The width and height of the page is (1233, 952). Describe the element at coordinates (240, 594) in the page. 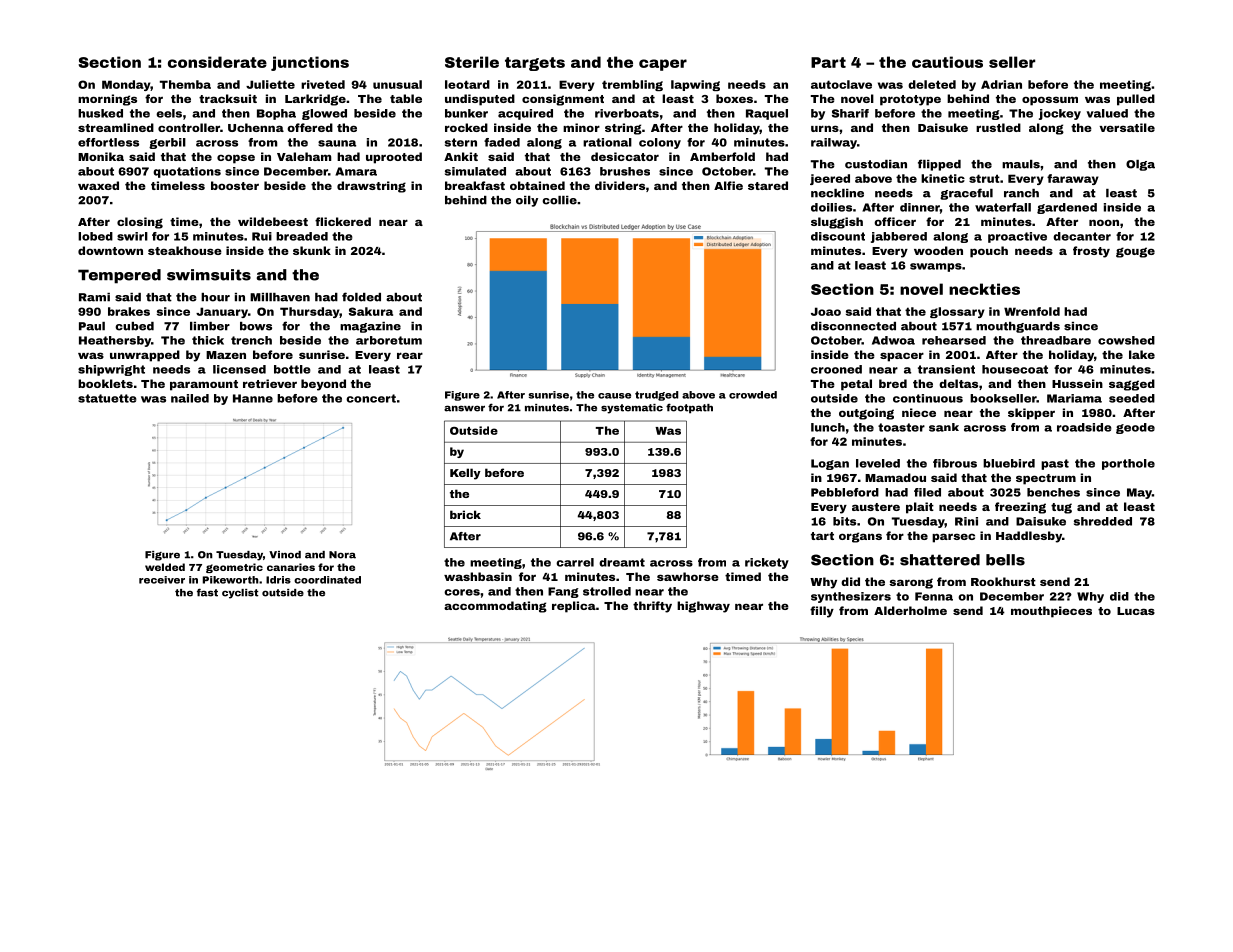

I see `cyclist` at that location.
